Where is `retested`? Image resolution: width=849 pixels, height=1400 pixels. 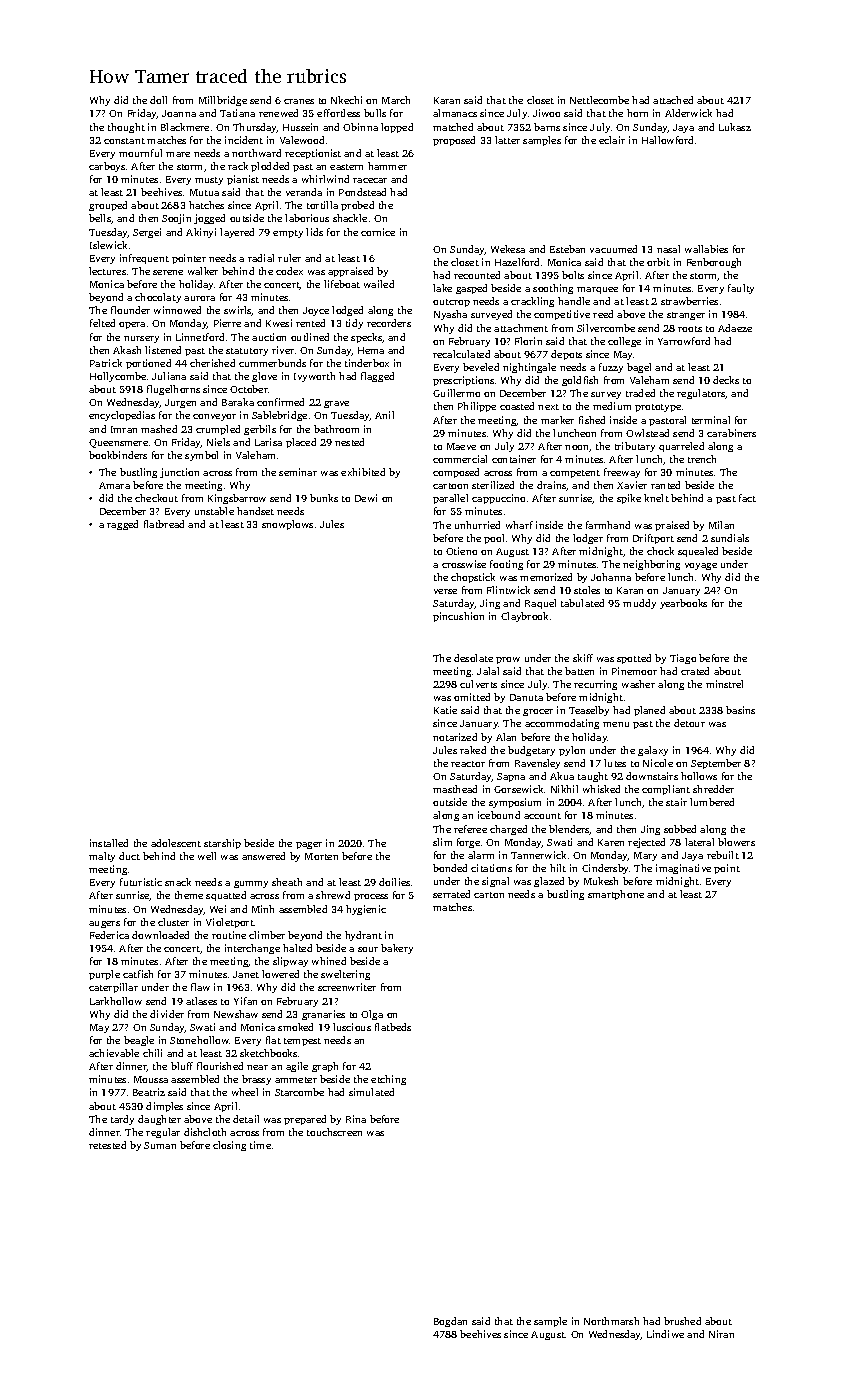 retested is located at coordinates (107, 1145).
